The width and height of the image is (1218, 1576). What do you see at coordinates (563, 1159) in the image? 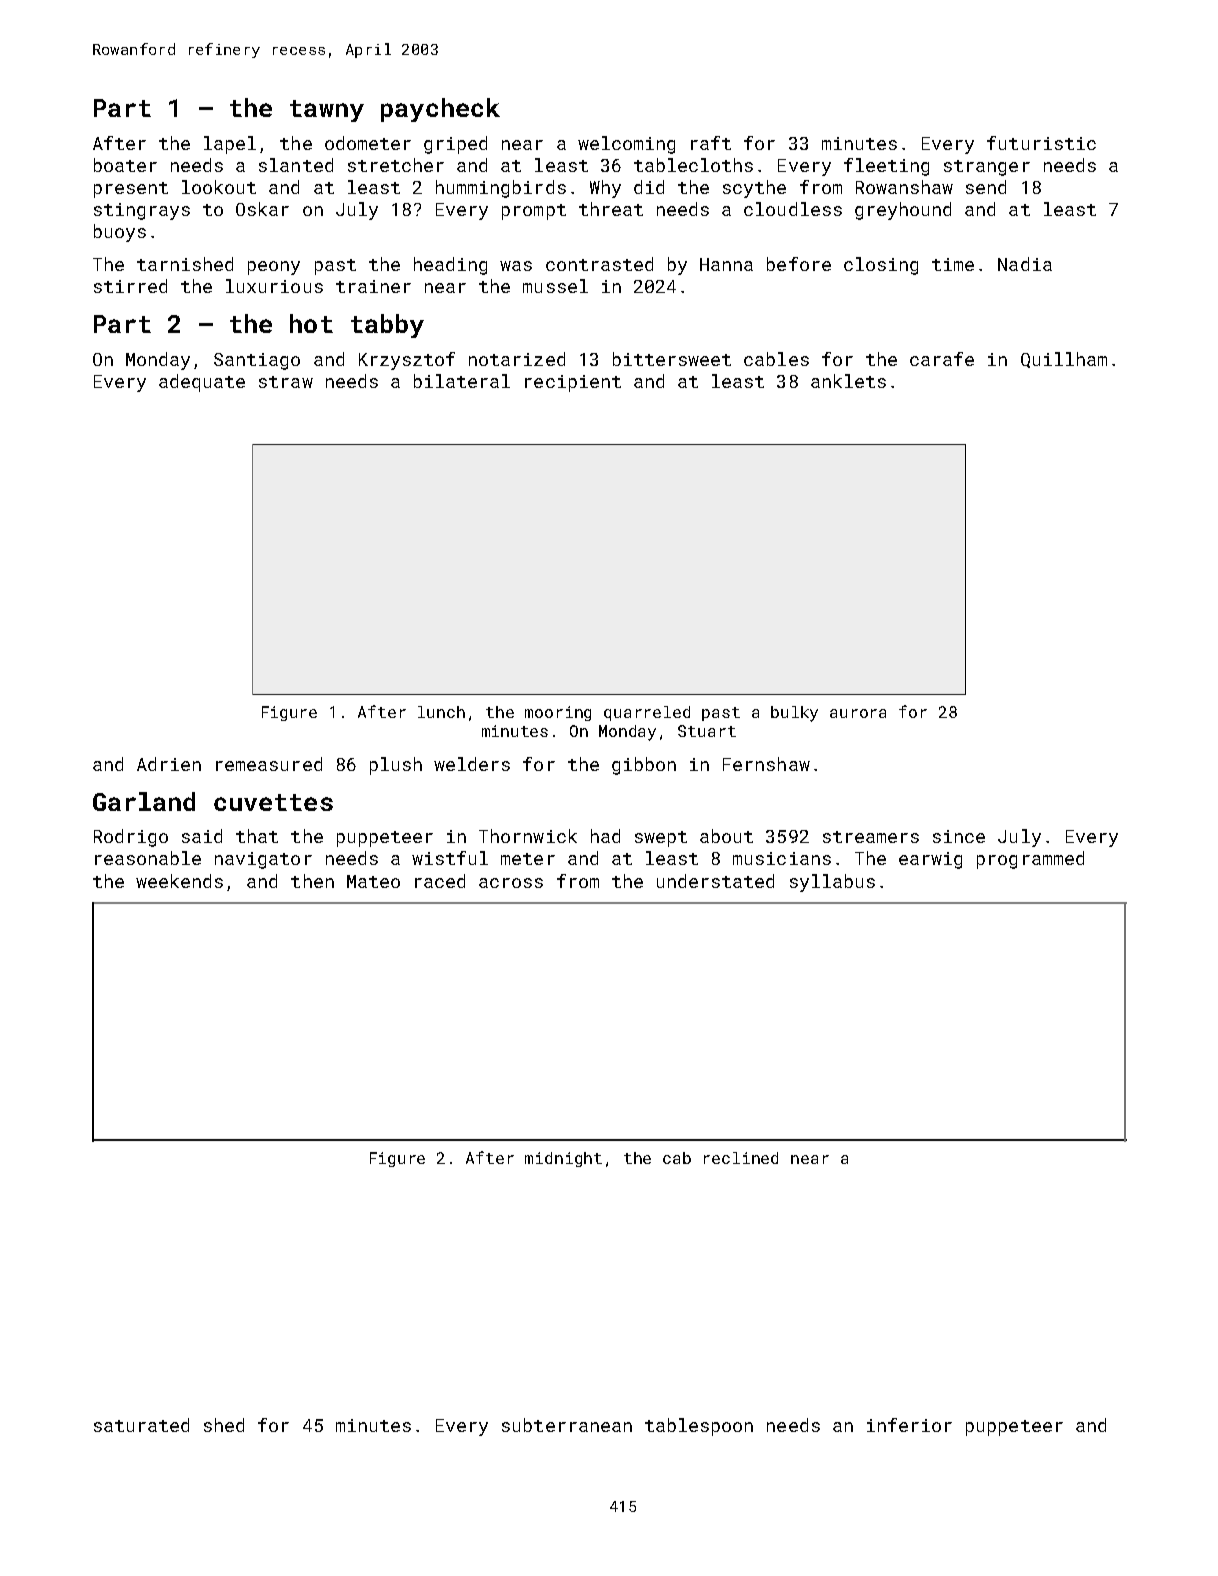
I see `midnight` at bounding box center [563, 1159].
